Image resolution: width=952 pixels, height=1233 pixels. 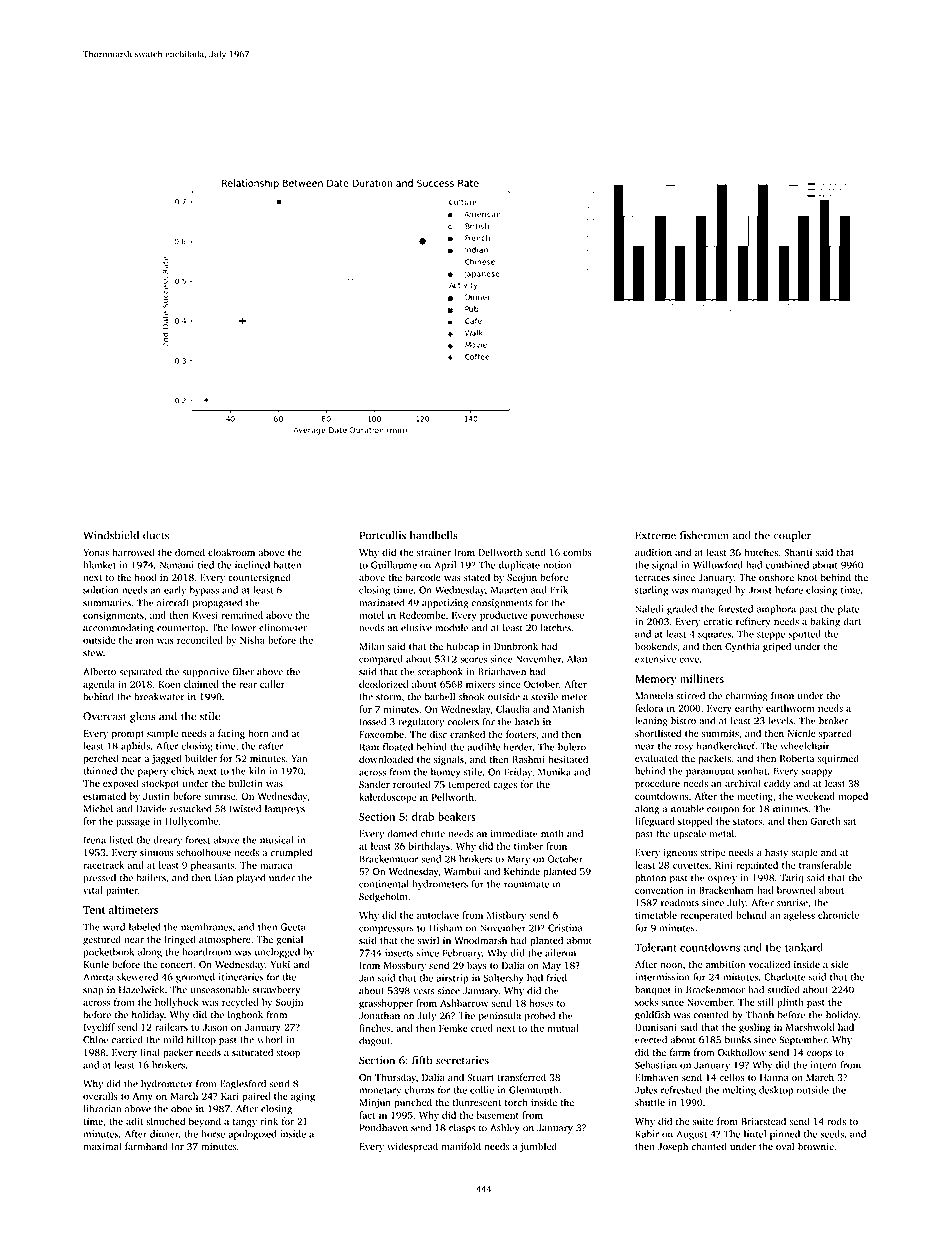 I want to click on Portcullis, so click(x=382, y=535).
